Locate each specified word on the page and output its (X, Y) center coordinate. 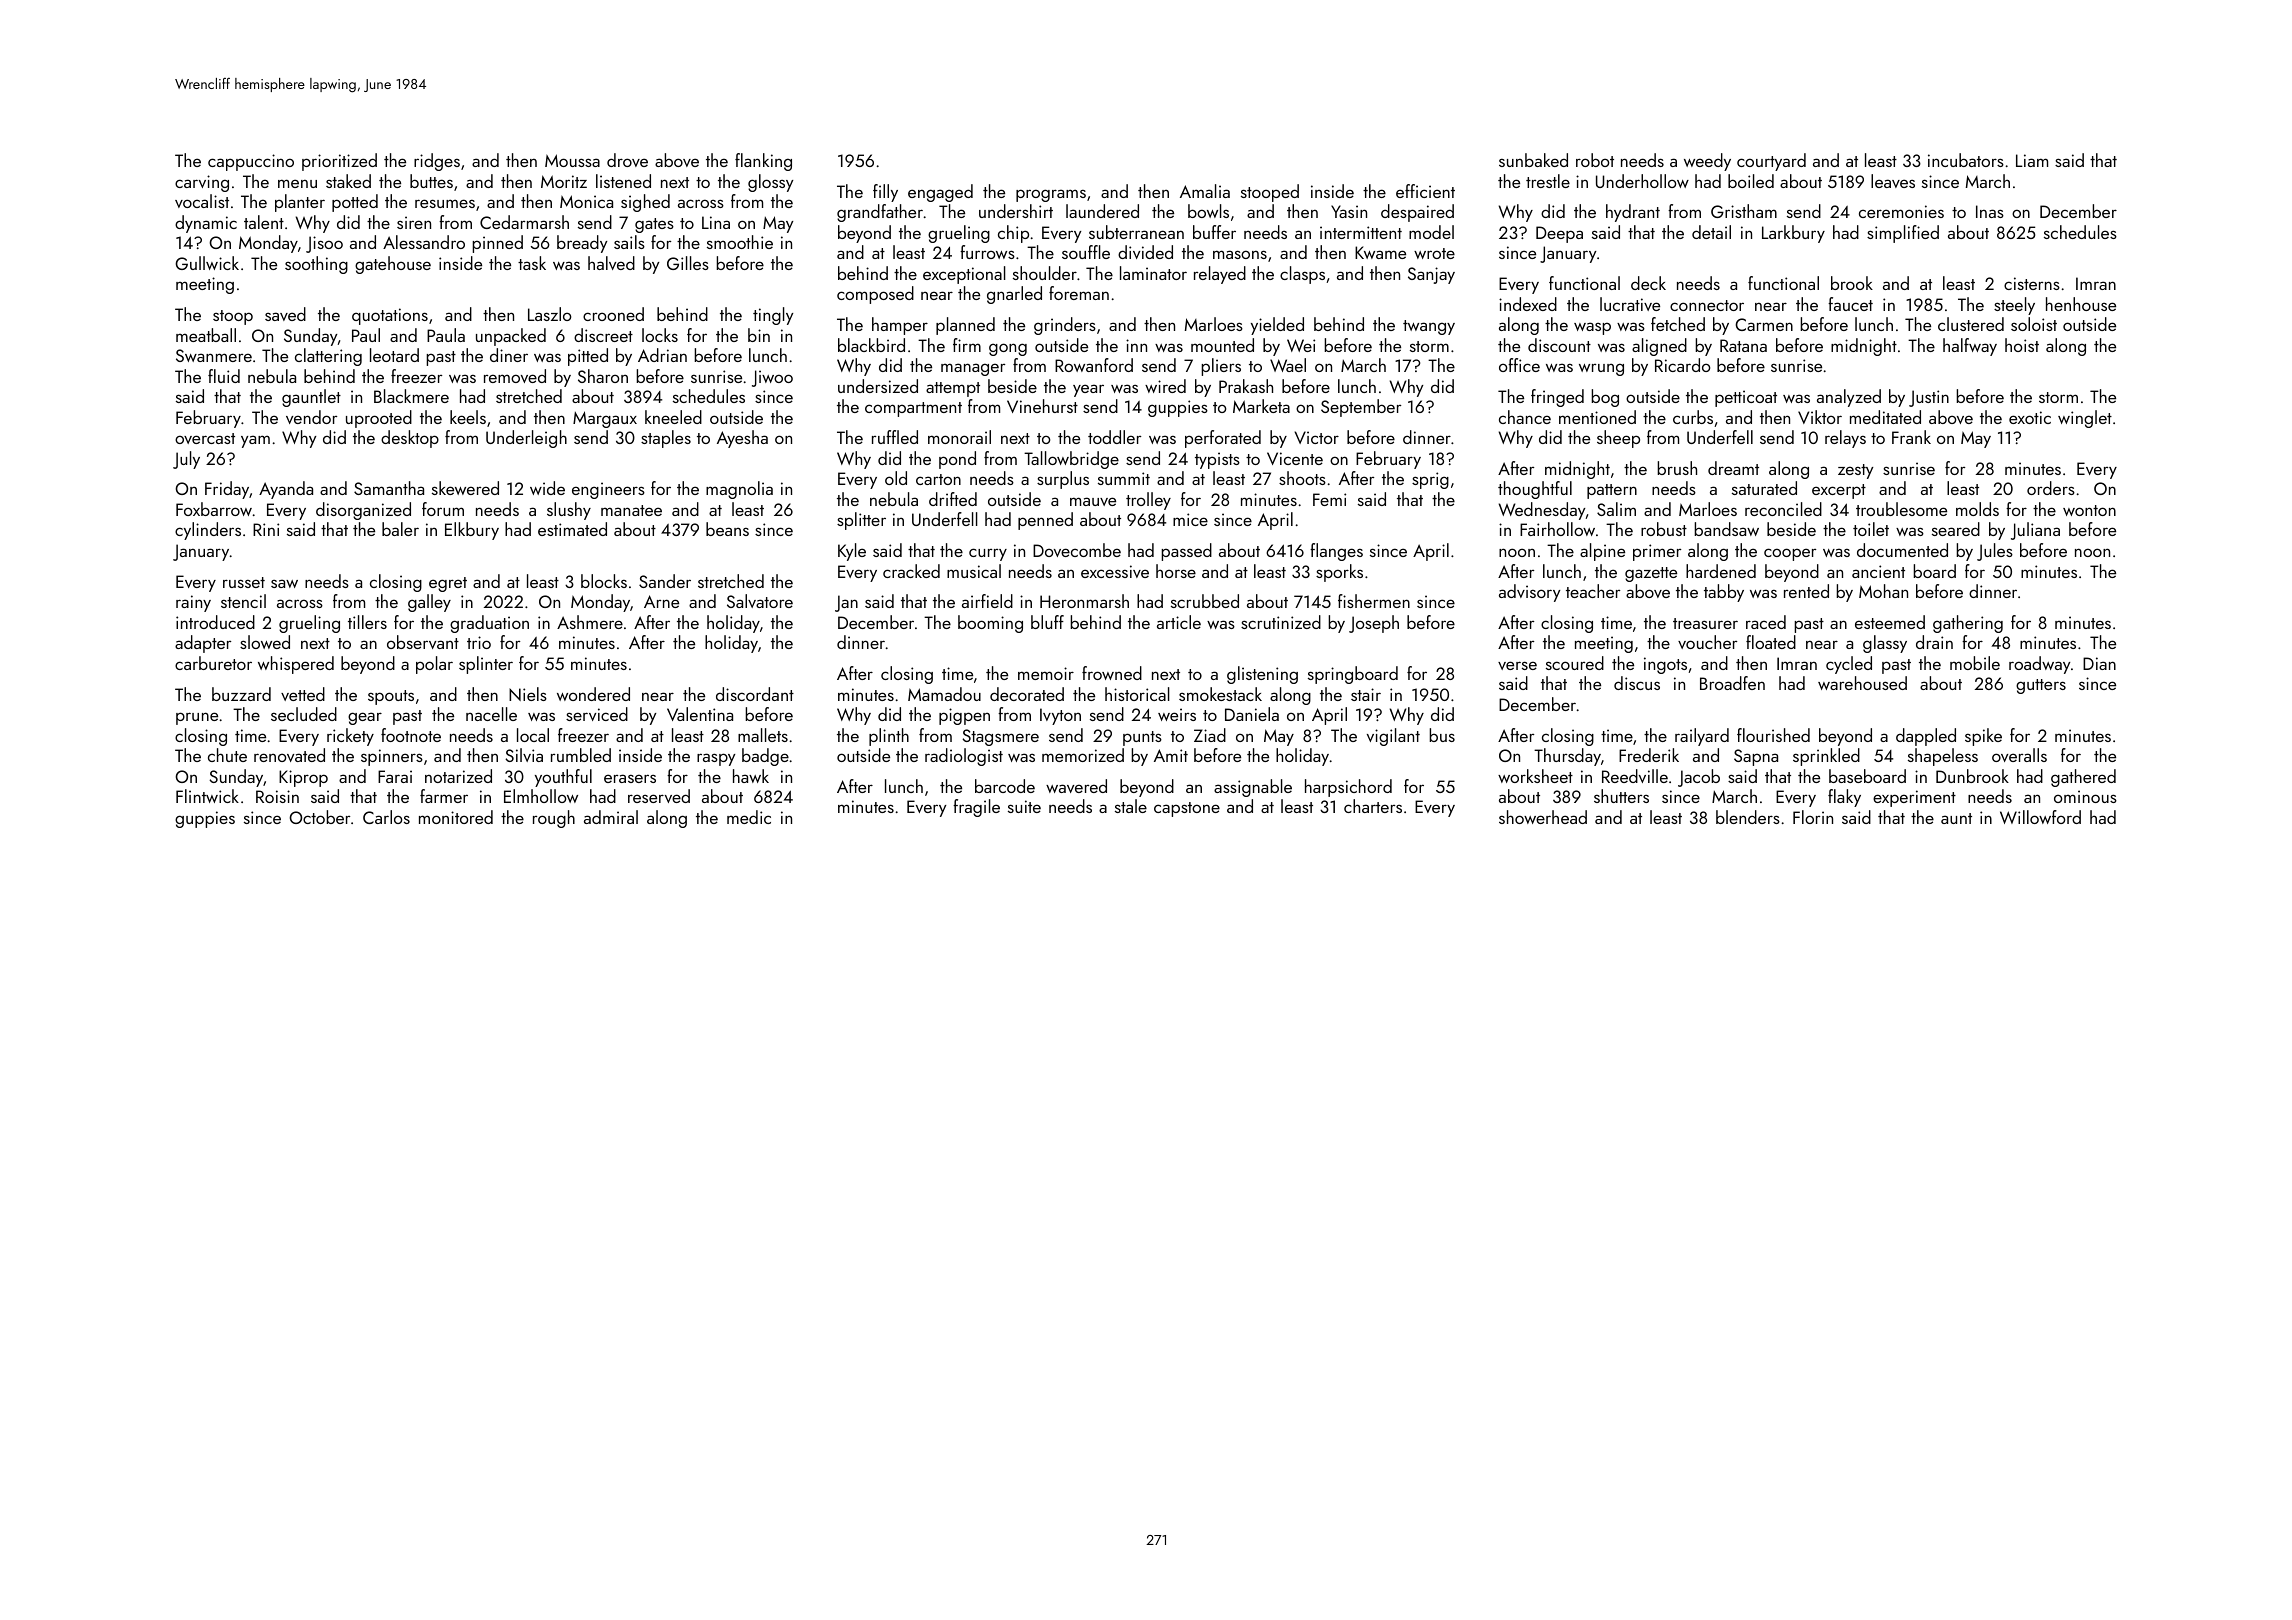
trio (479, 642)
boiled (1751, 181)
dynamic (206, 224)
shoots (1302, 478)
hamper (900, 326)
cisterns (2032, 283)
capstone (1187, 809)
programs (1051, 195)
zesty (1855, 471)
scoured (1575, 663)
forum (443, 509)
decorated (1027, 694)
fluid (224, 376)
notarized (458, 776)
